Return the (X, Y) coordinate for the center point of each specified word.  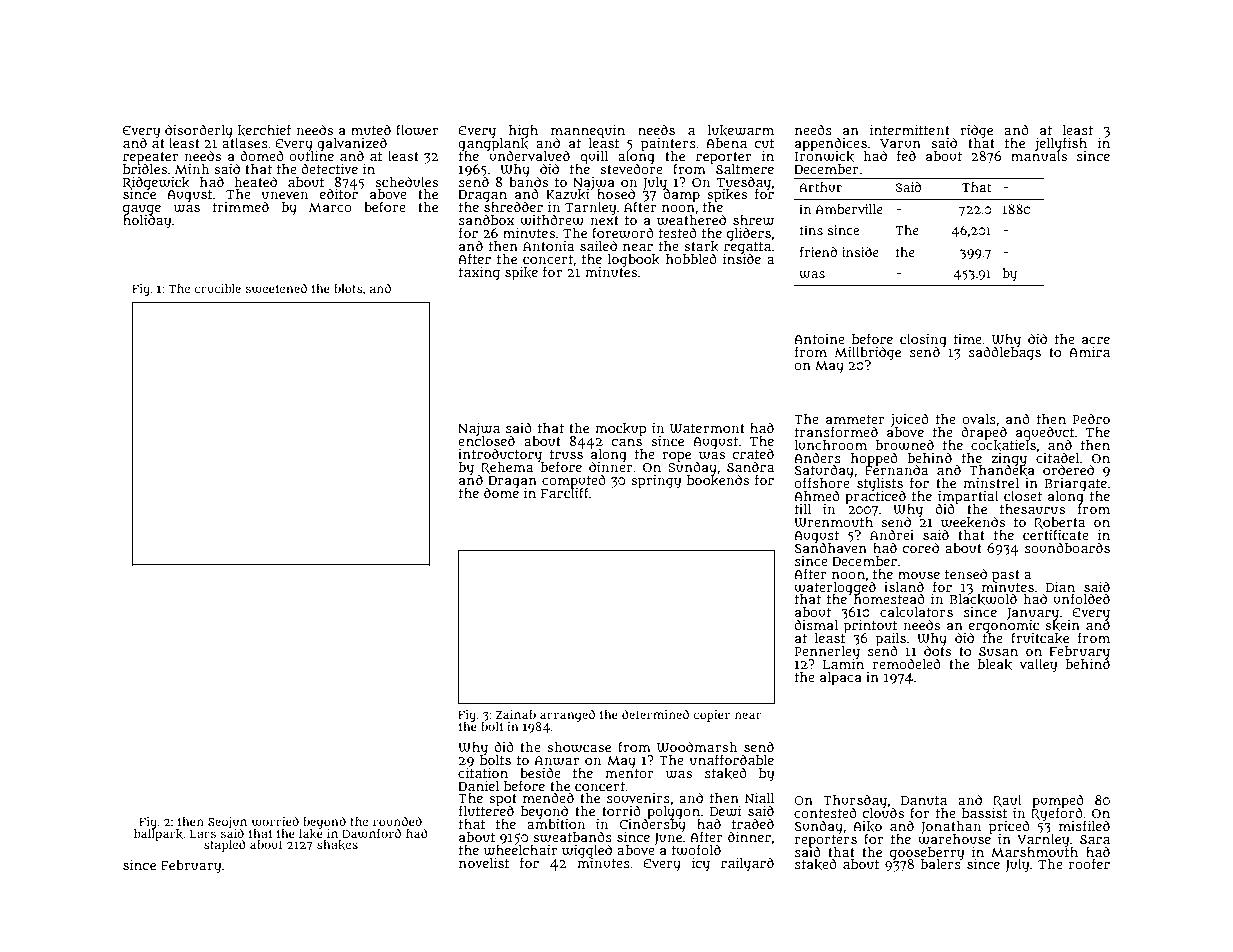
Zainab (515, 714)
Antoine (819, 339)
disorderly (199, 131)
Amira (1089, 352)
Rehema (507, 468)
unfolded (1081, 598)
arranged (567, 715)
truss (566, 454)
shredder (513, 207)
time (968, 339)
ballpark (158, 835)
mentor (629, 773)
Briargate (1075, 484)
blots (348, 288)
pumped (1058, 801)
